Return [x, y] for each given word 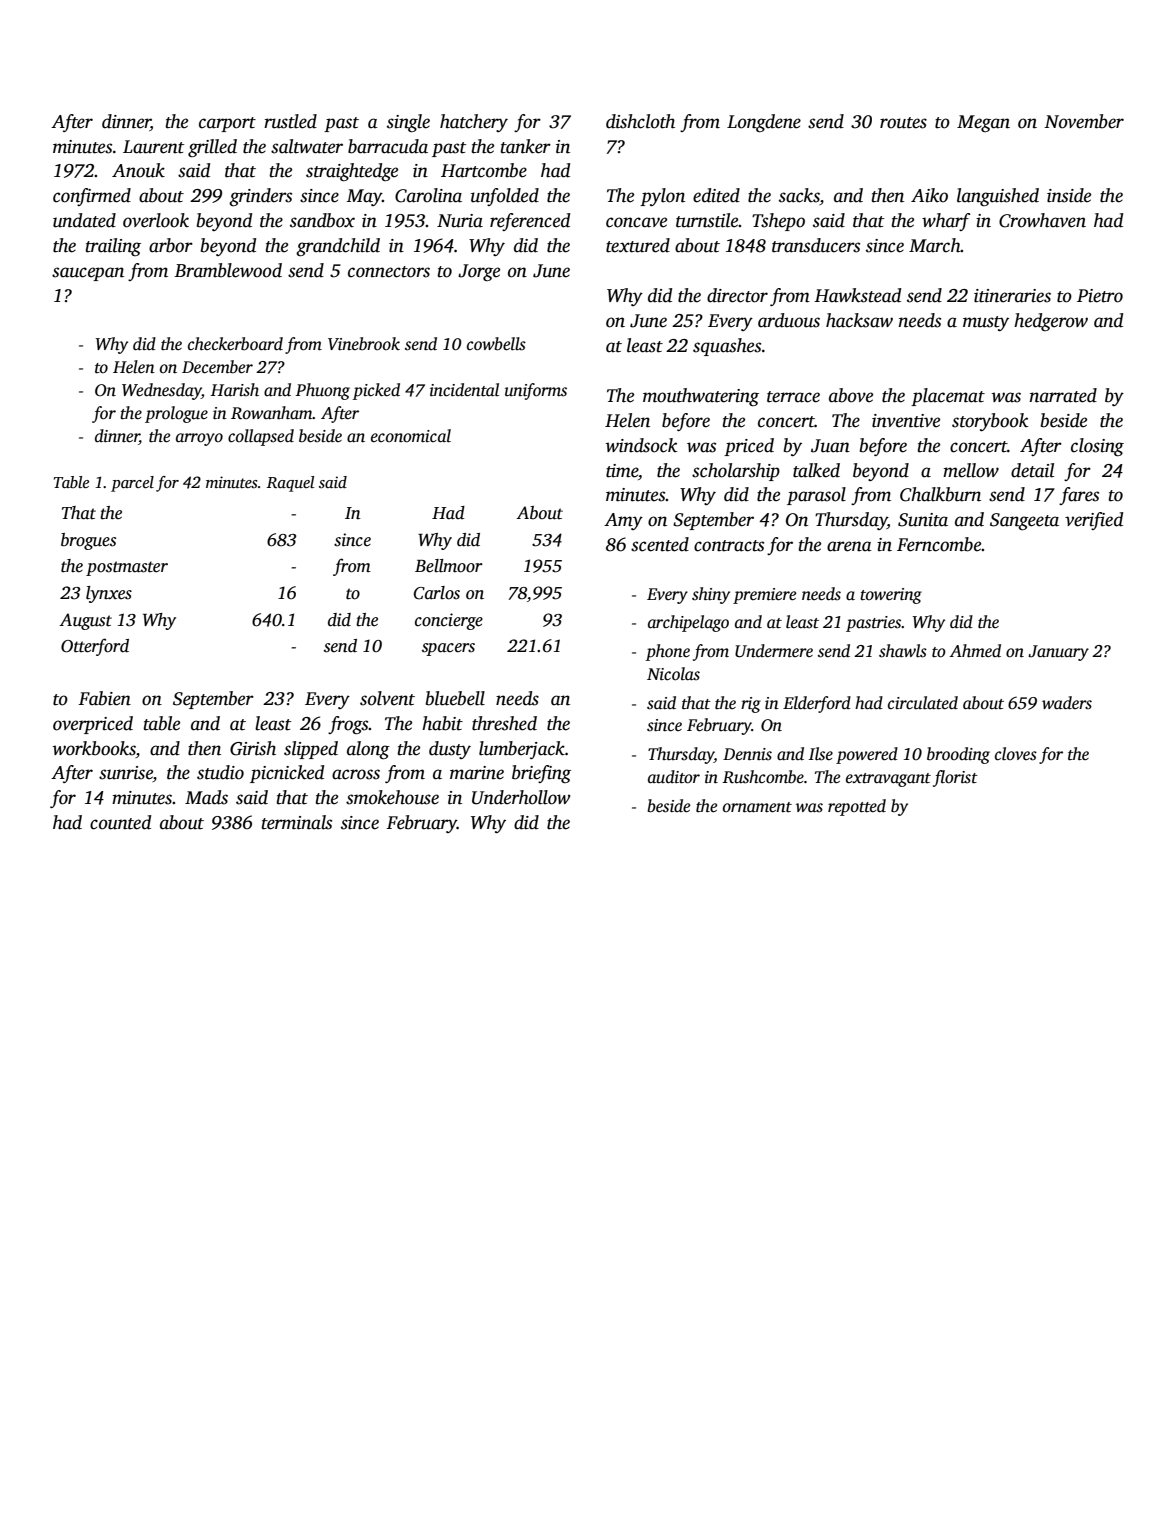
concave [636, 222]
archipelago [688, 623]
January [1058, 653]
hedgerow [1051, 322]
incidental [464, 390]
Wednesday [162, 391]
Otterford [95, 647]
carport [227, 124]
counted [120, 822]
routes [903, 123]
